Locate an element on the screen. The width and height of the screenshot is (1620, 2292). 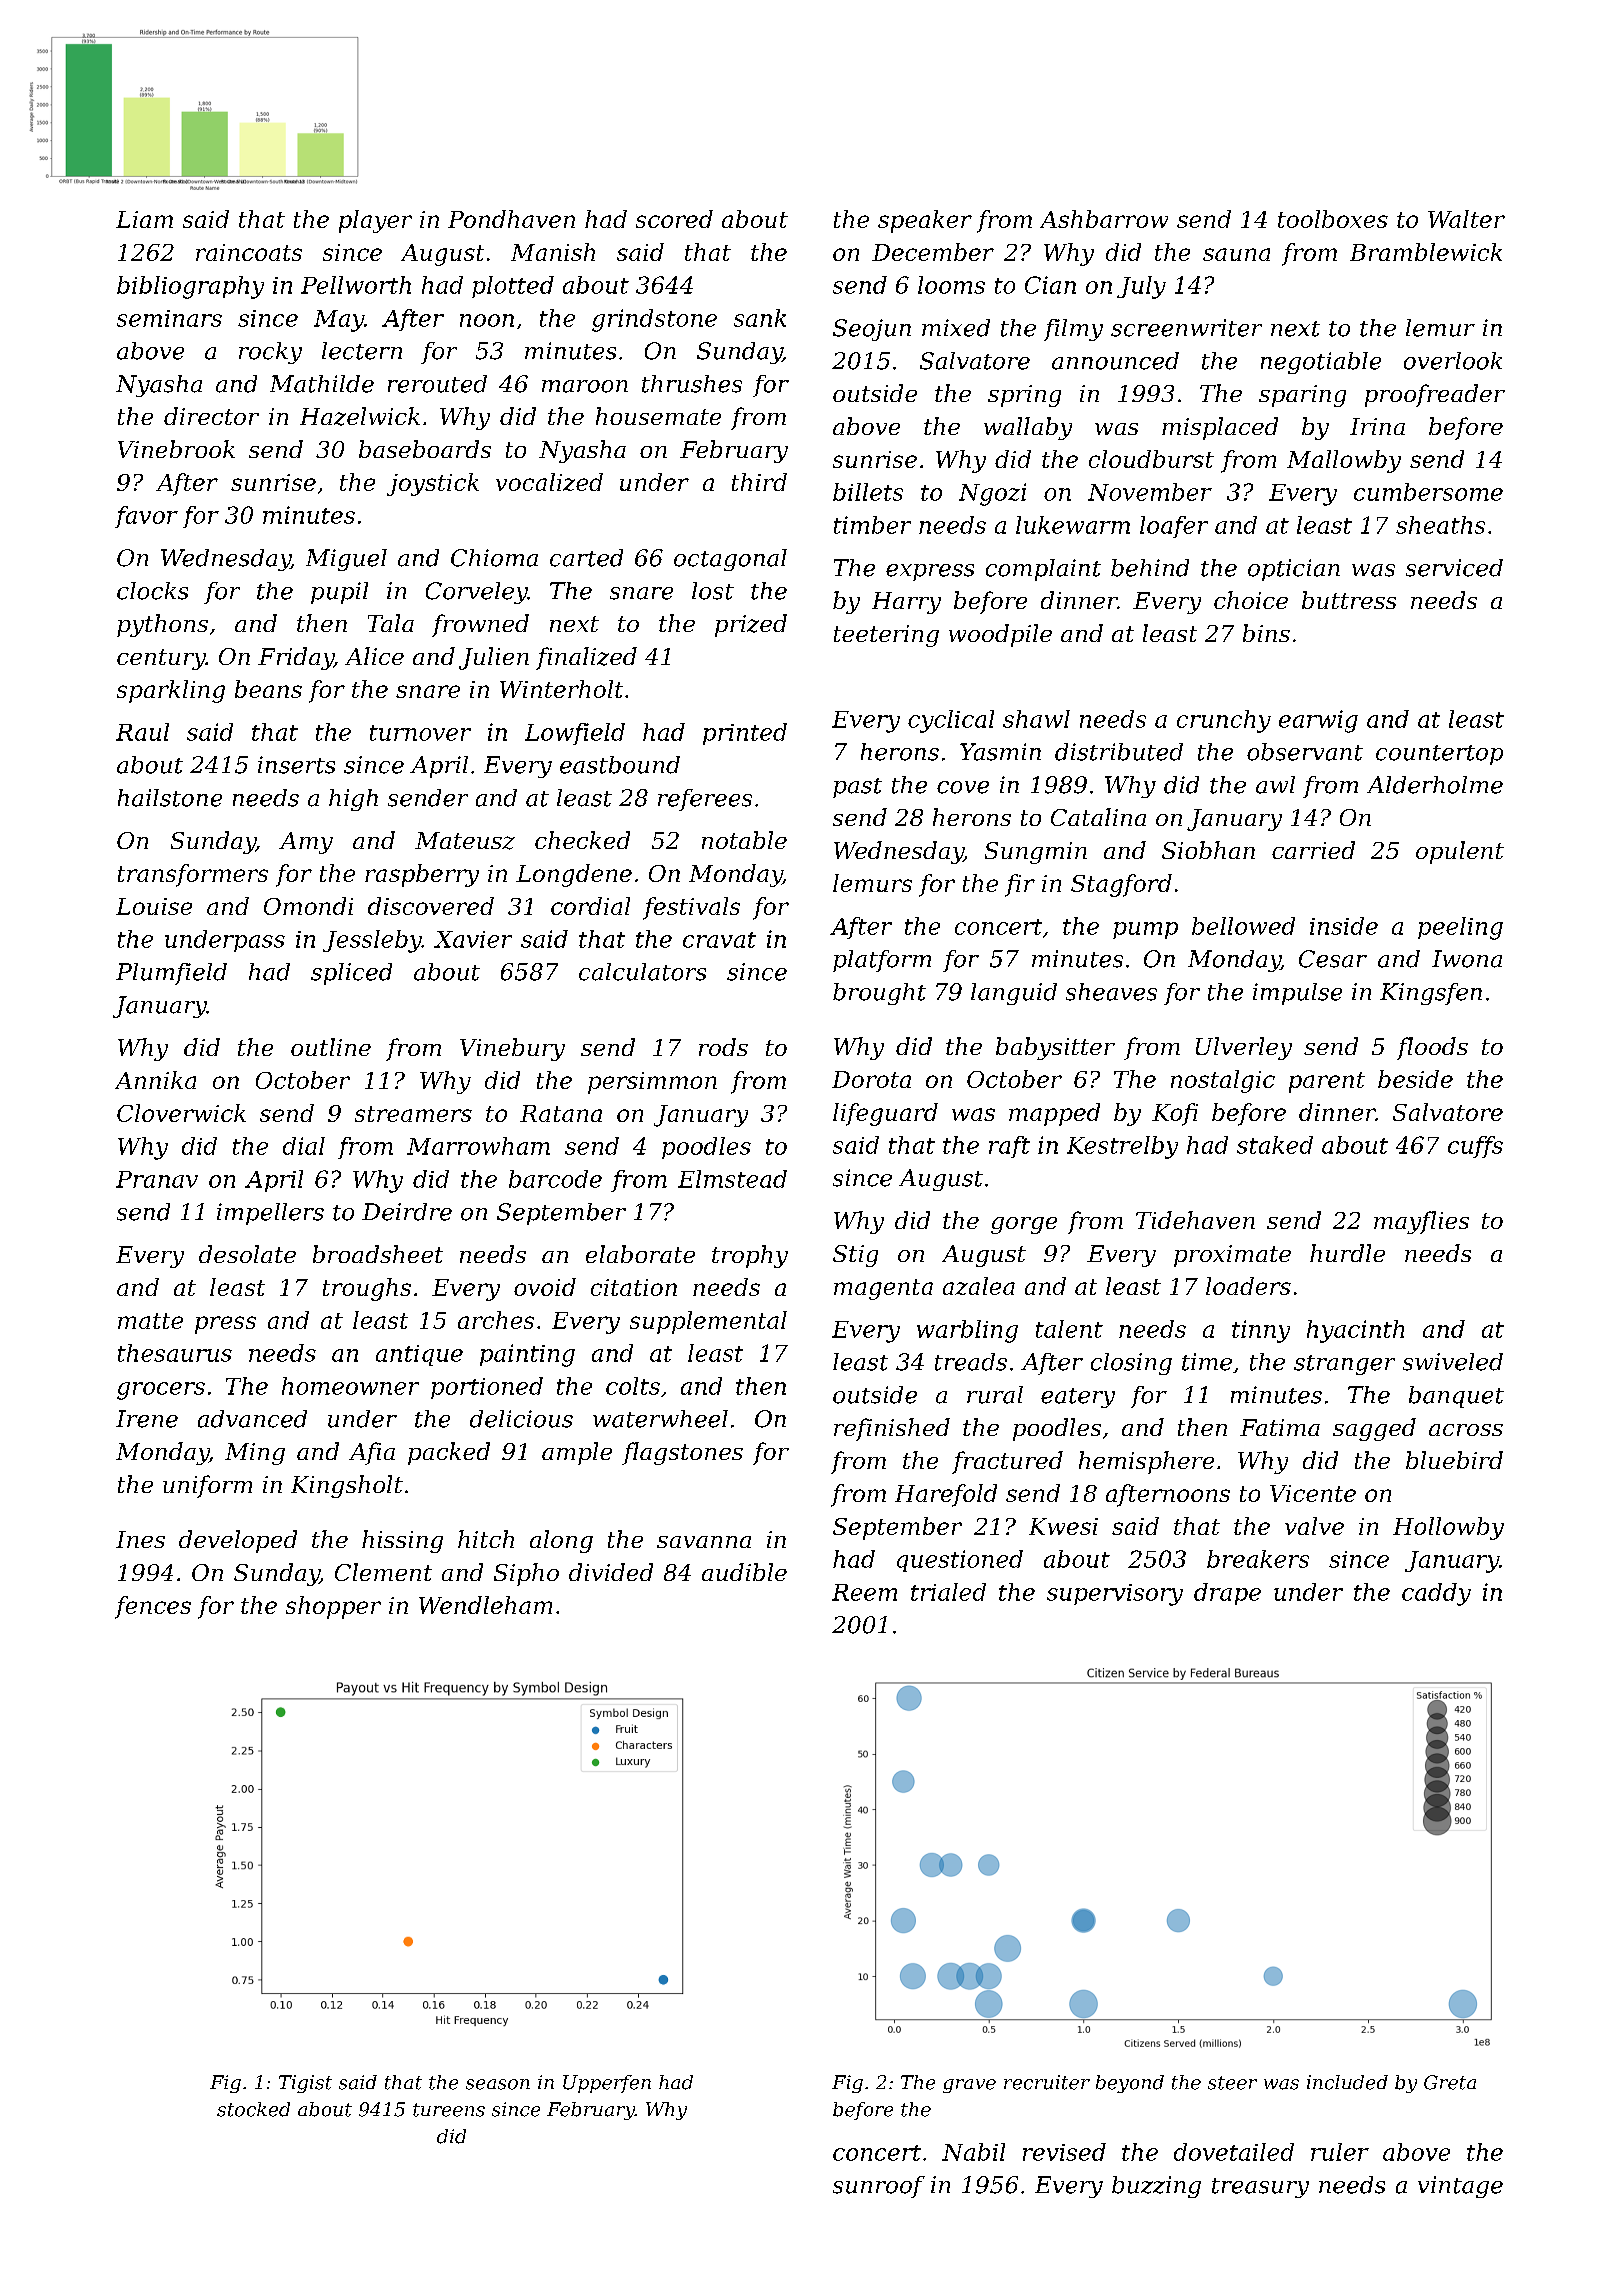
raspberry is located at coordinates (422, 875).
